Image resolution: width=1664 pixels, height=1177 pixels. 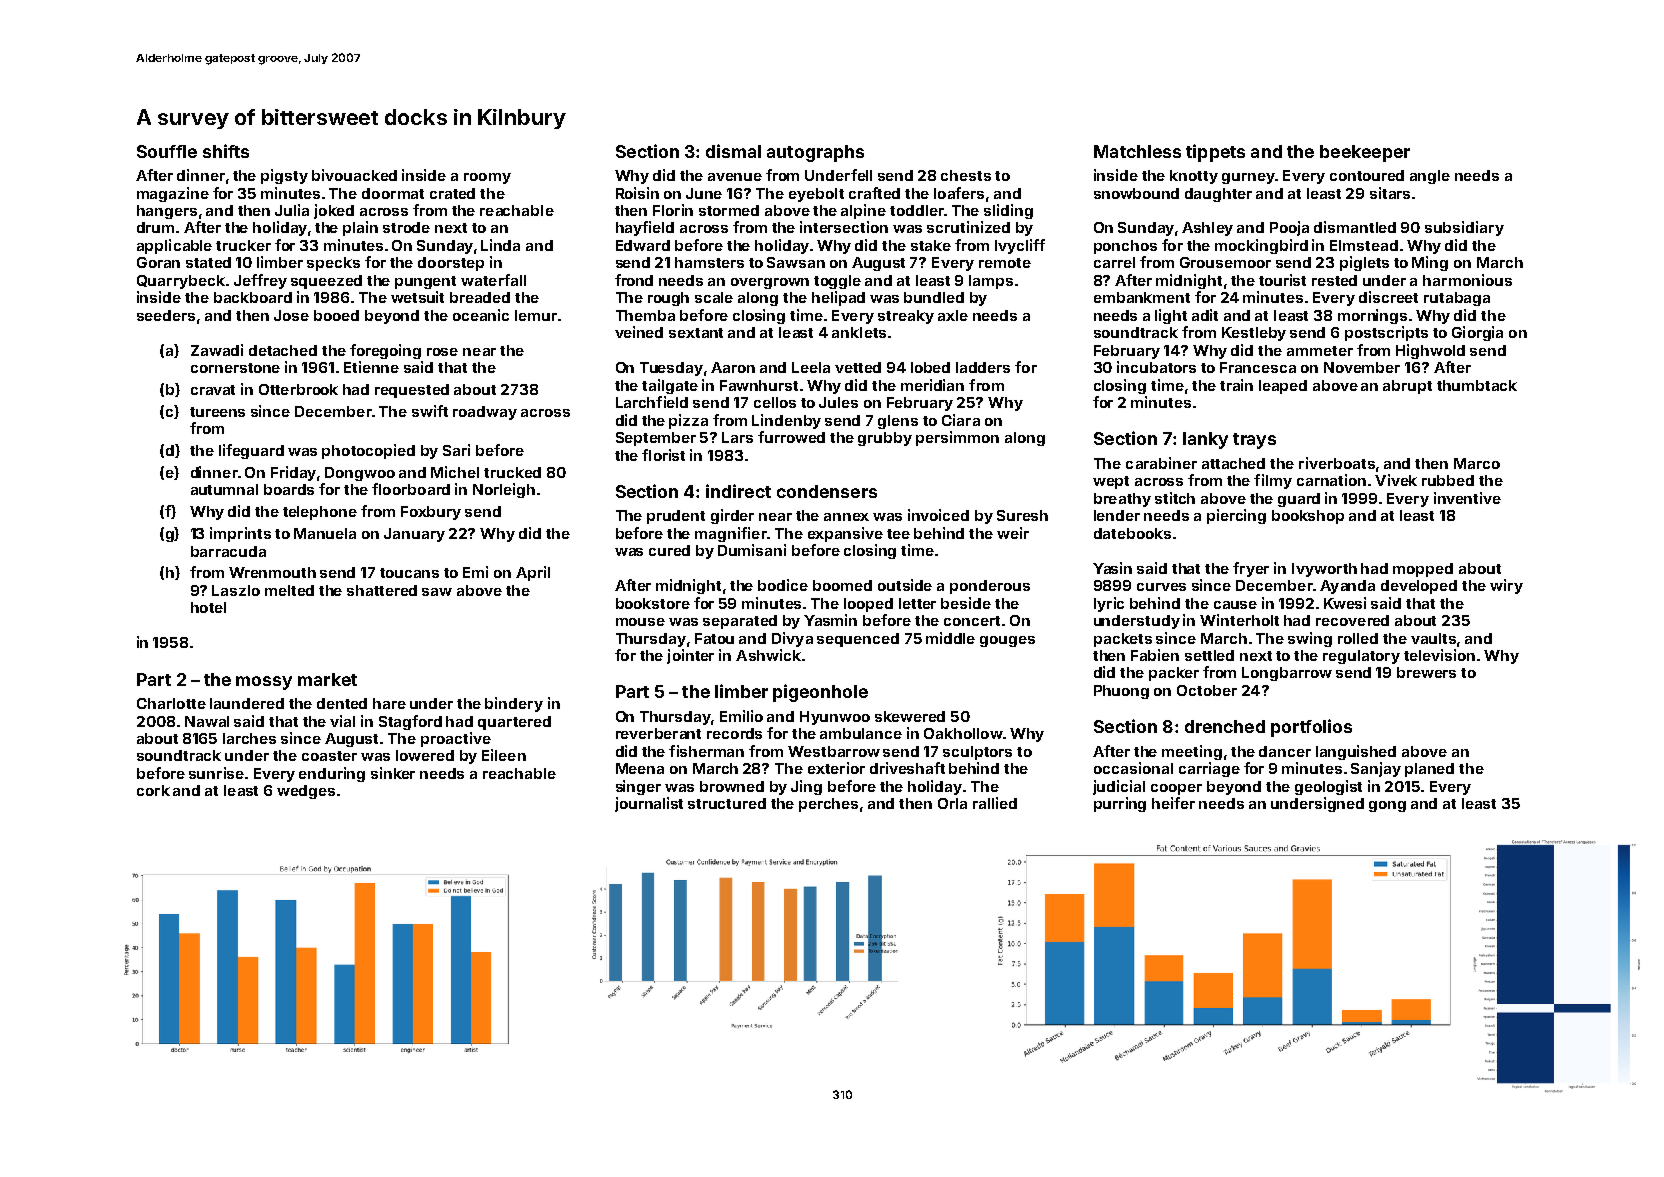 What do you see at coordinates (968, 227) in the document?
I see `scrutinized` at bounding box center [968, 227].
